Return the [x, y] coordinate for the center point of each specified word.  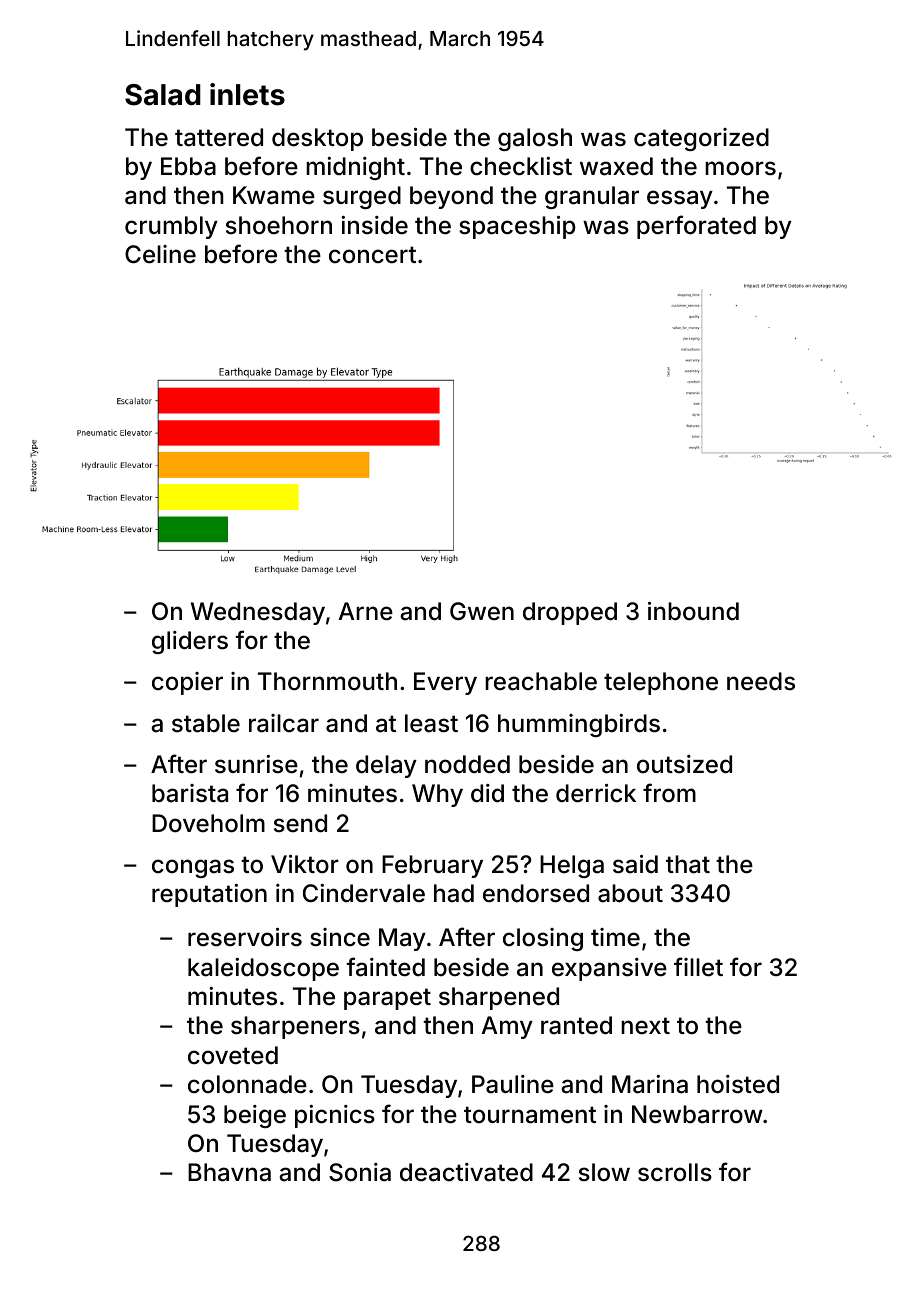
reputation [209, 895]
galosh [535, 139]
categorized [701, 139]
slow [604, 1172]
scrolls [675, 1172]
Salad [163, 95]
